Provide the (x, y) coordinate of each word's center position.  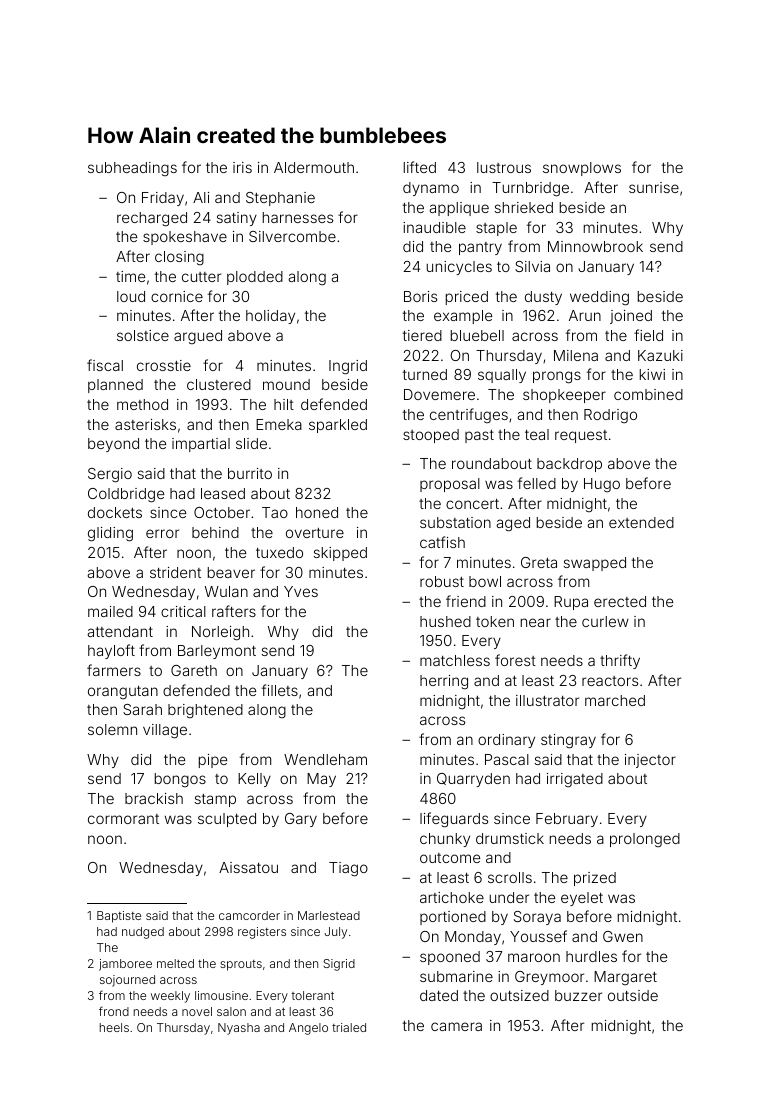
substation (455, 522)
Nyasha (239, 1029)
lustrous (504, 167)
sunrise (654, 187)
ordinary (506, 741)
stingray (568, 741)
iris (242, 167)
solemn (112, 729)
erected (620, 601)
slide (251, 443)
